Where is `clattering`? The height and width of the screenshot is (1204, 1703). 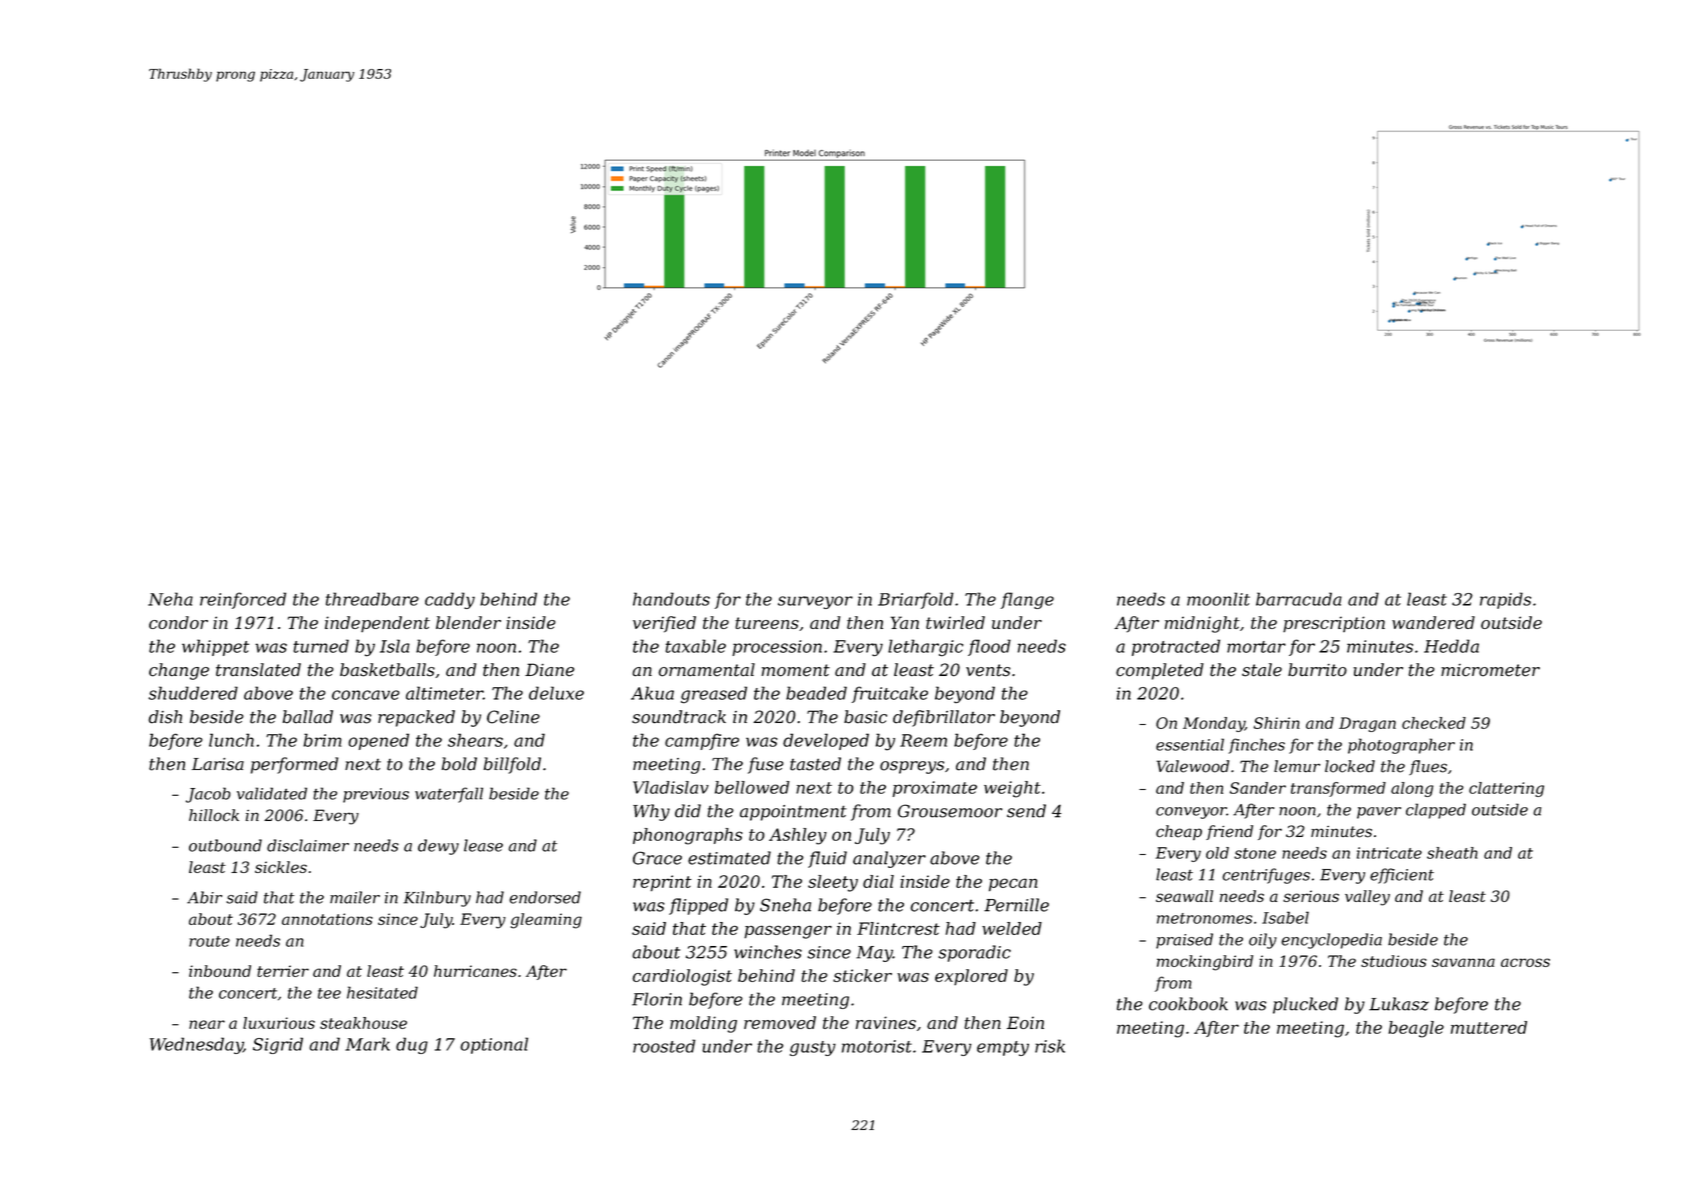
clattering is located at coordinates (1506, 789).
